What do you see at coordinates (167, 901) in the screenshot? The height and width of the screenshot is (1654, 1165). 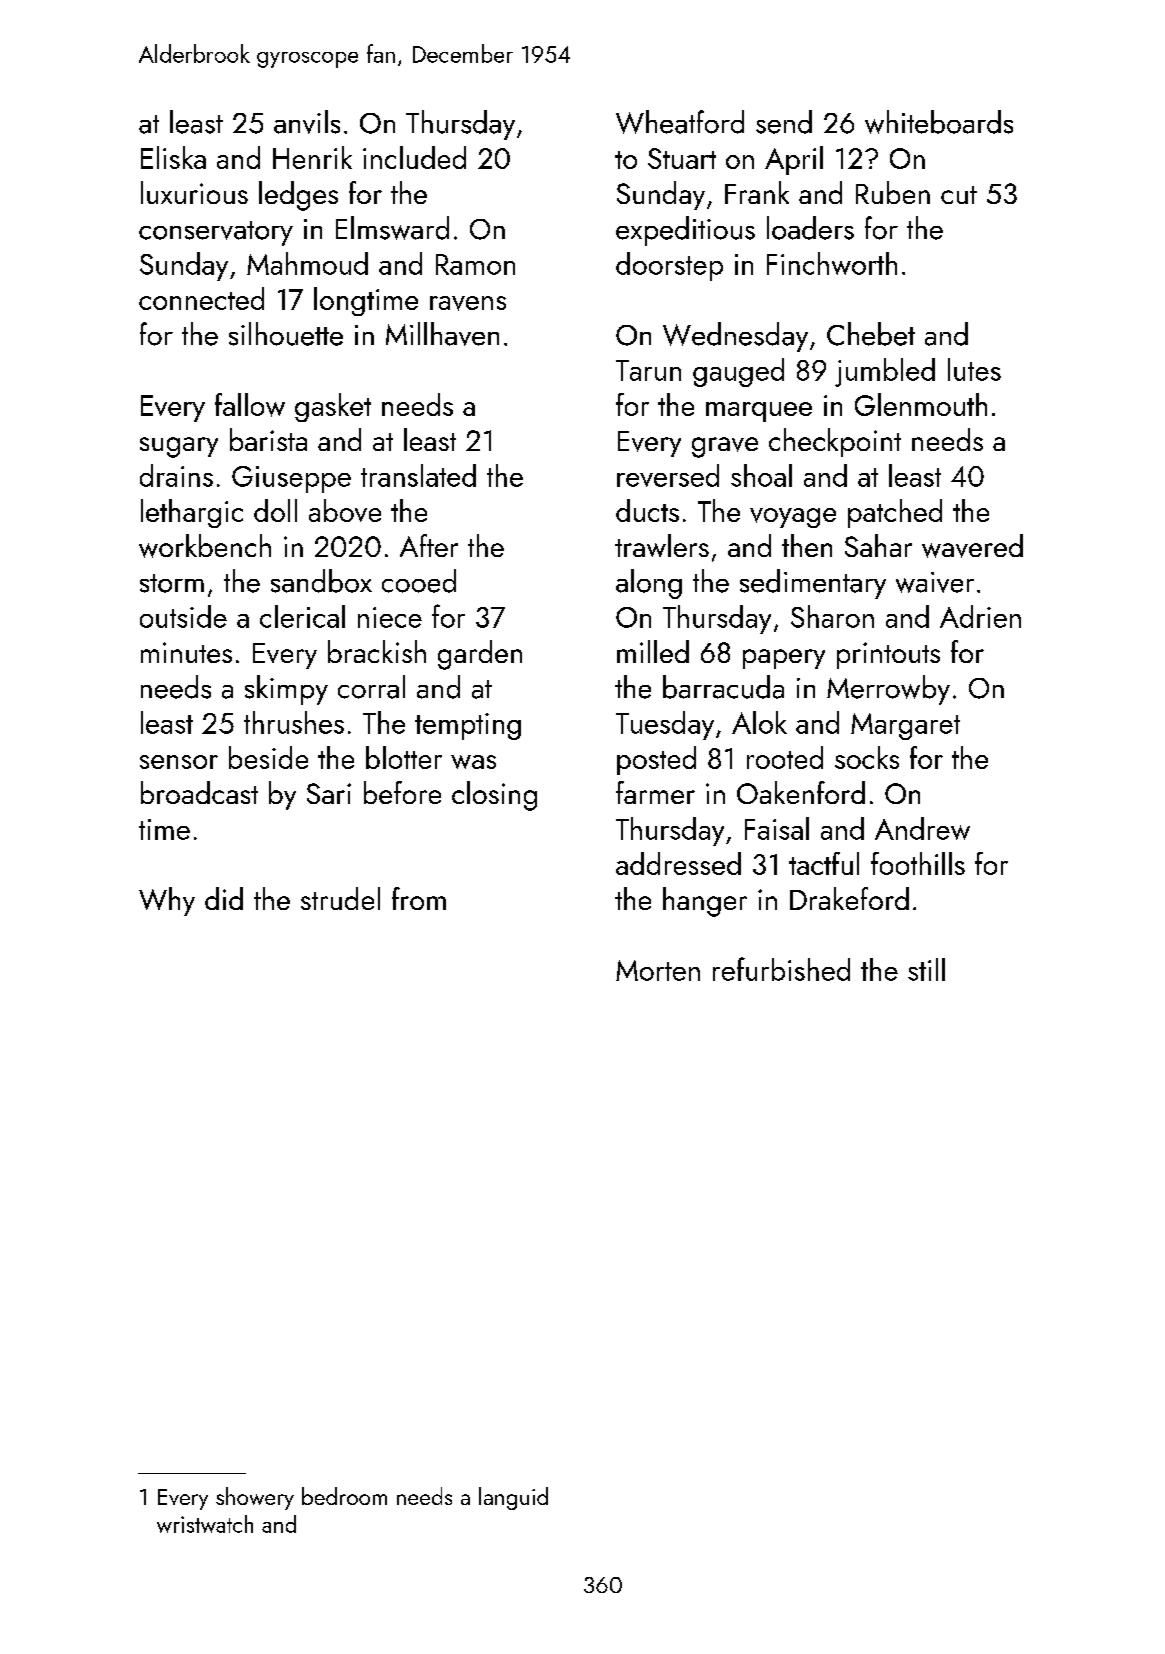 I see `Why` at bounding box center [167, 901].
